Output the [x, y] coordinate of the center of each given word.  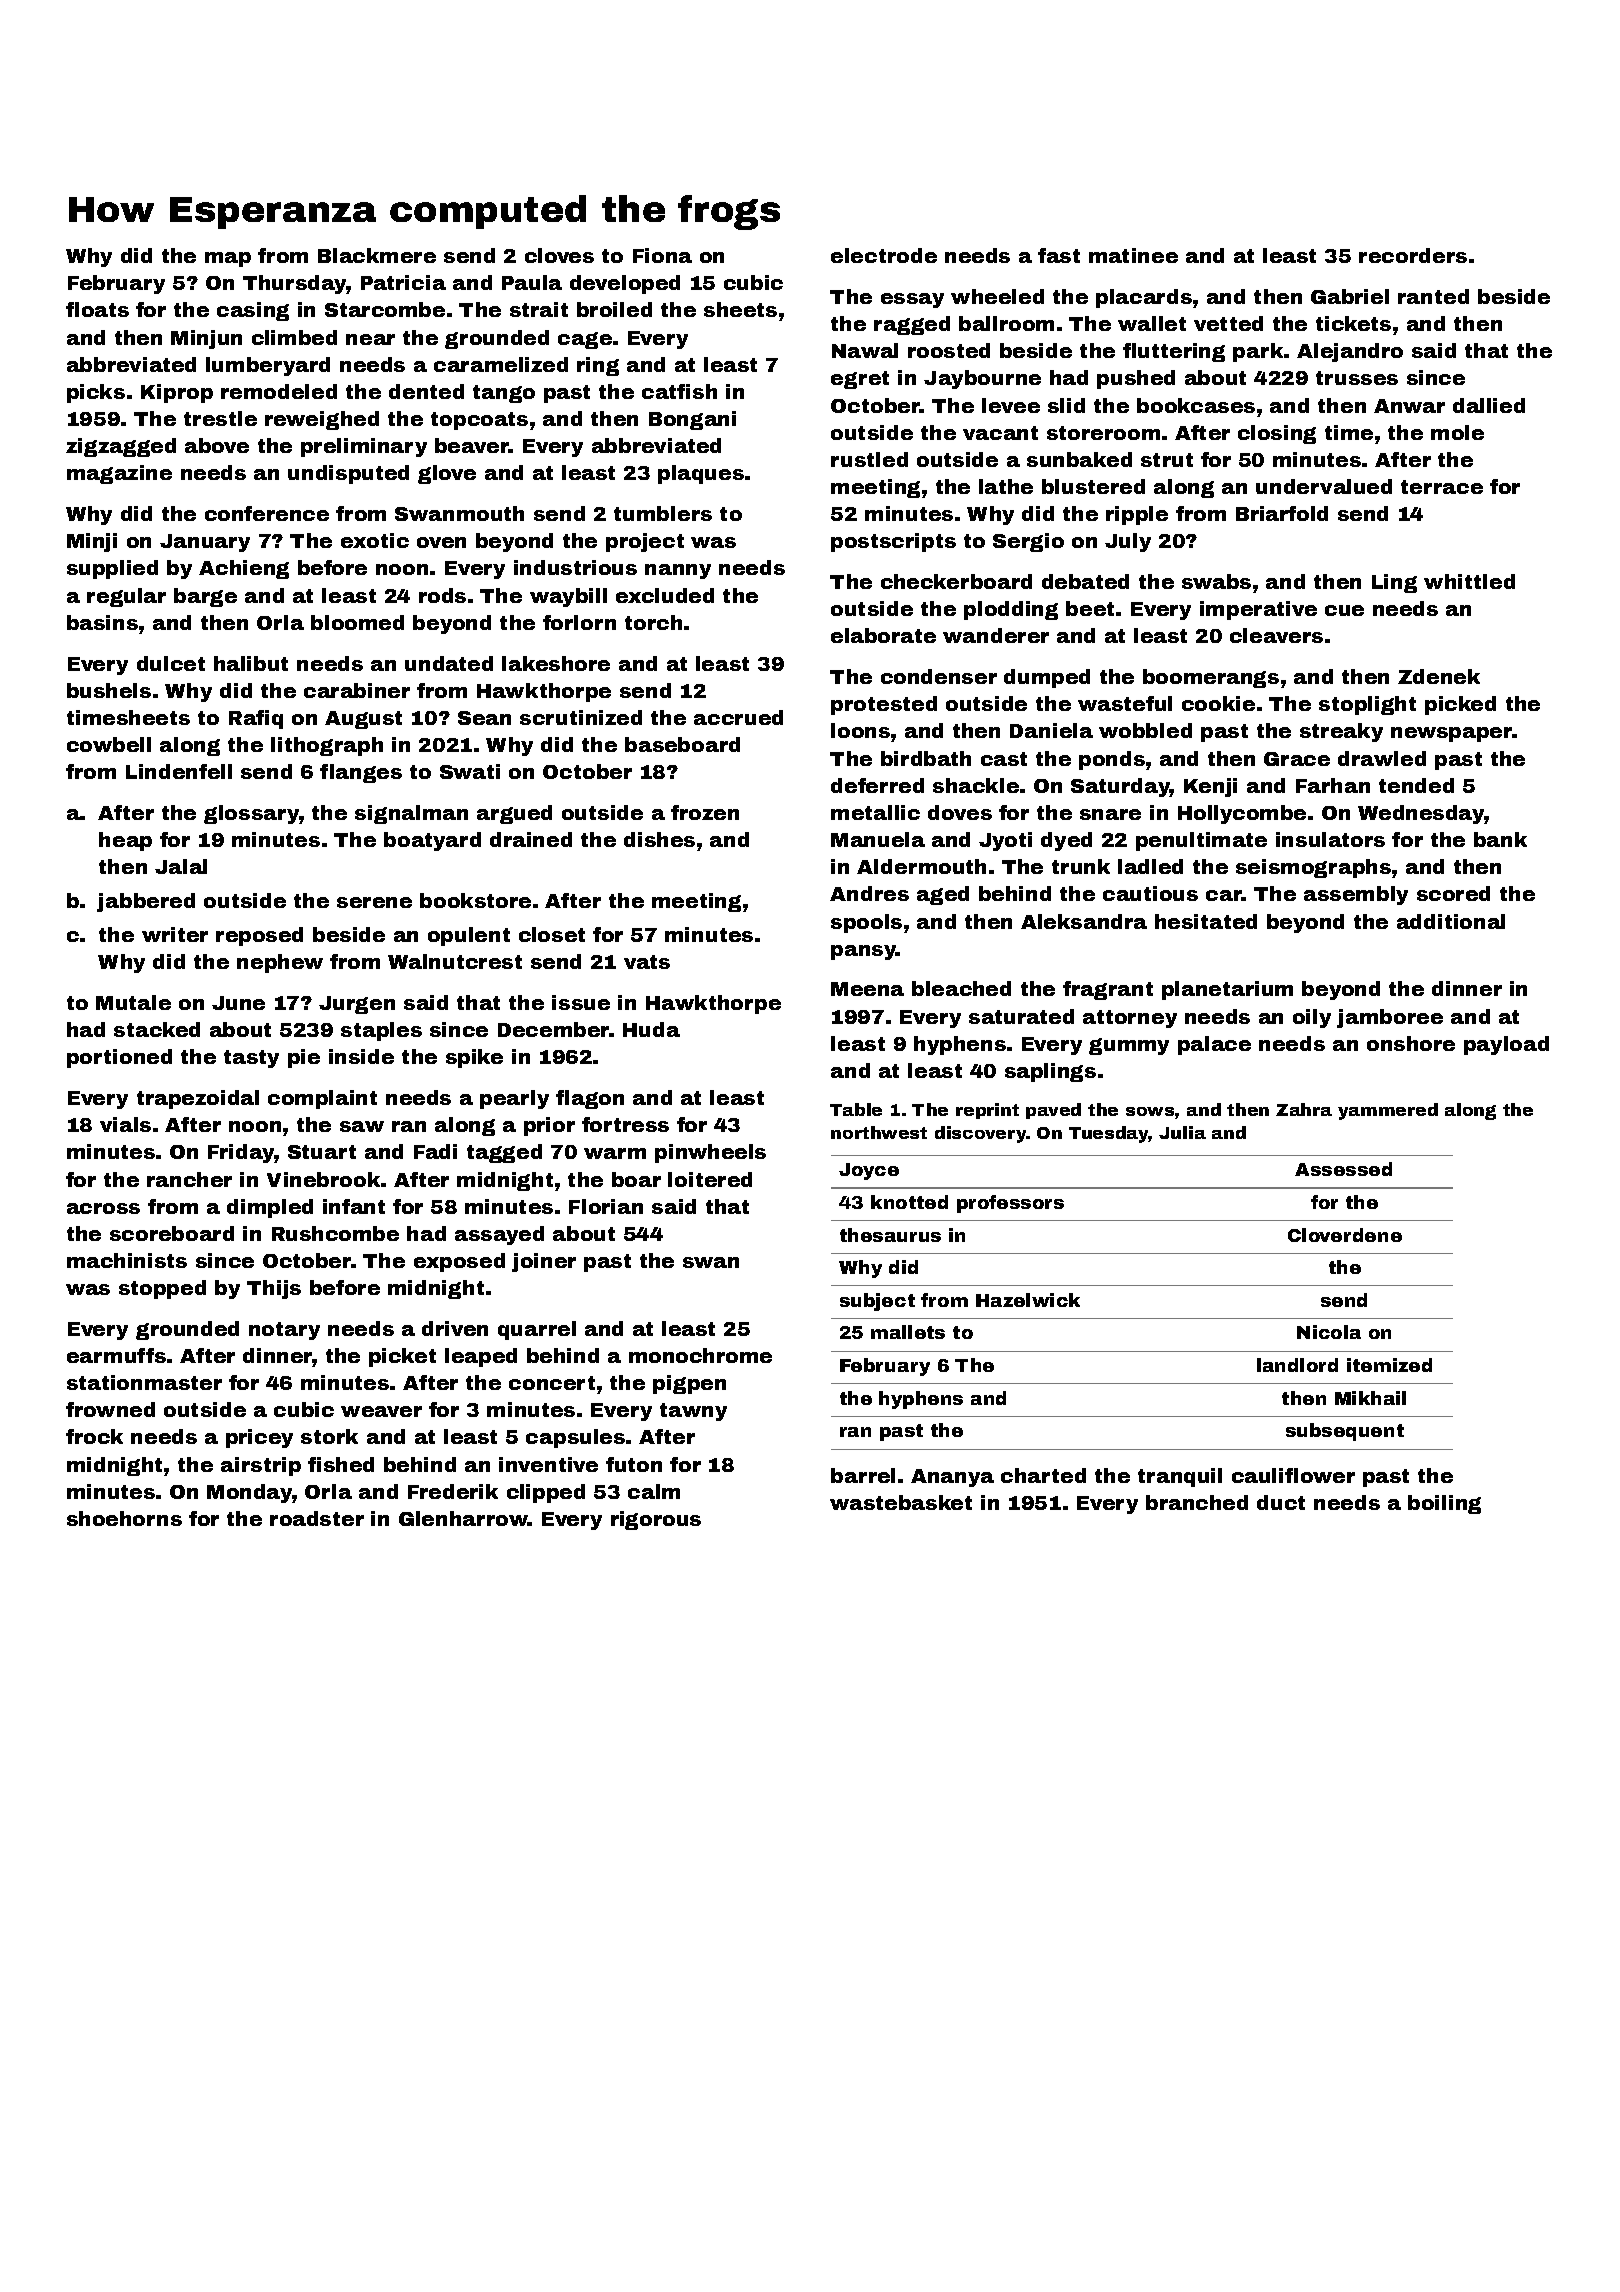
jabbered [146, 902]
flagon [590, 1099]
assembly [1356, 895]
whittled [1469, 581]
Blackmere [377, 255]
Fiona [662, 255]
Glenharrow [463, 1518]
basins [102, 622]
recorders [1413, 255]
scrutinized [581, 717]
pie [304, 1058]
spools [866, 923]
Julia [1182, 1132]
